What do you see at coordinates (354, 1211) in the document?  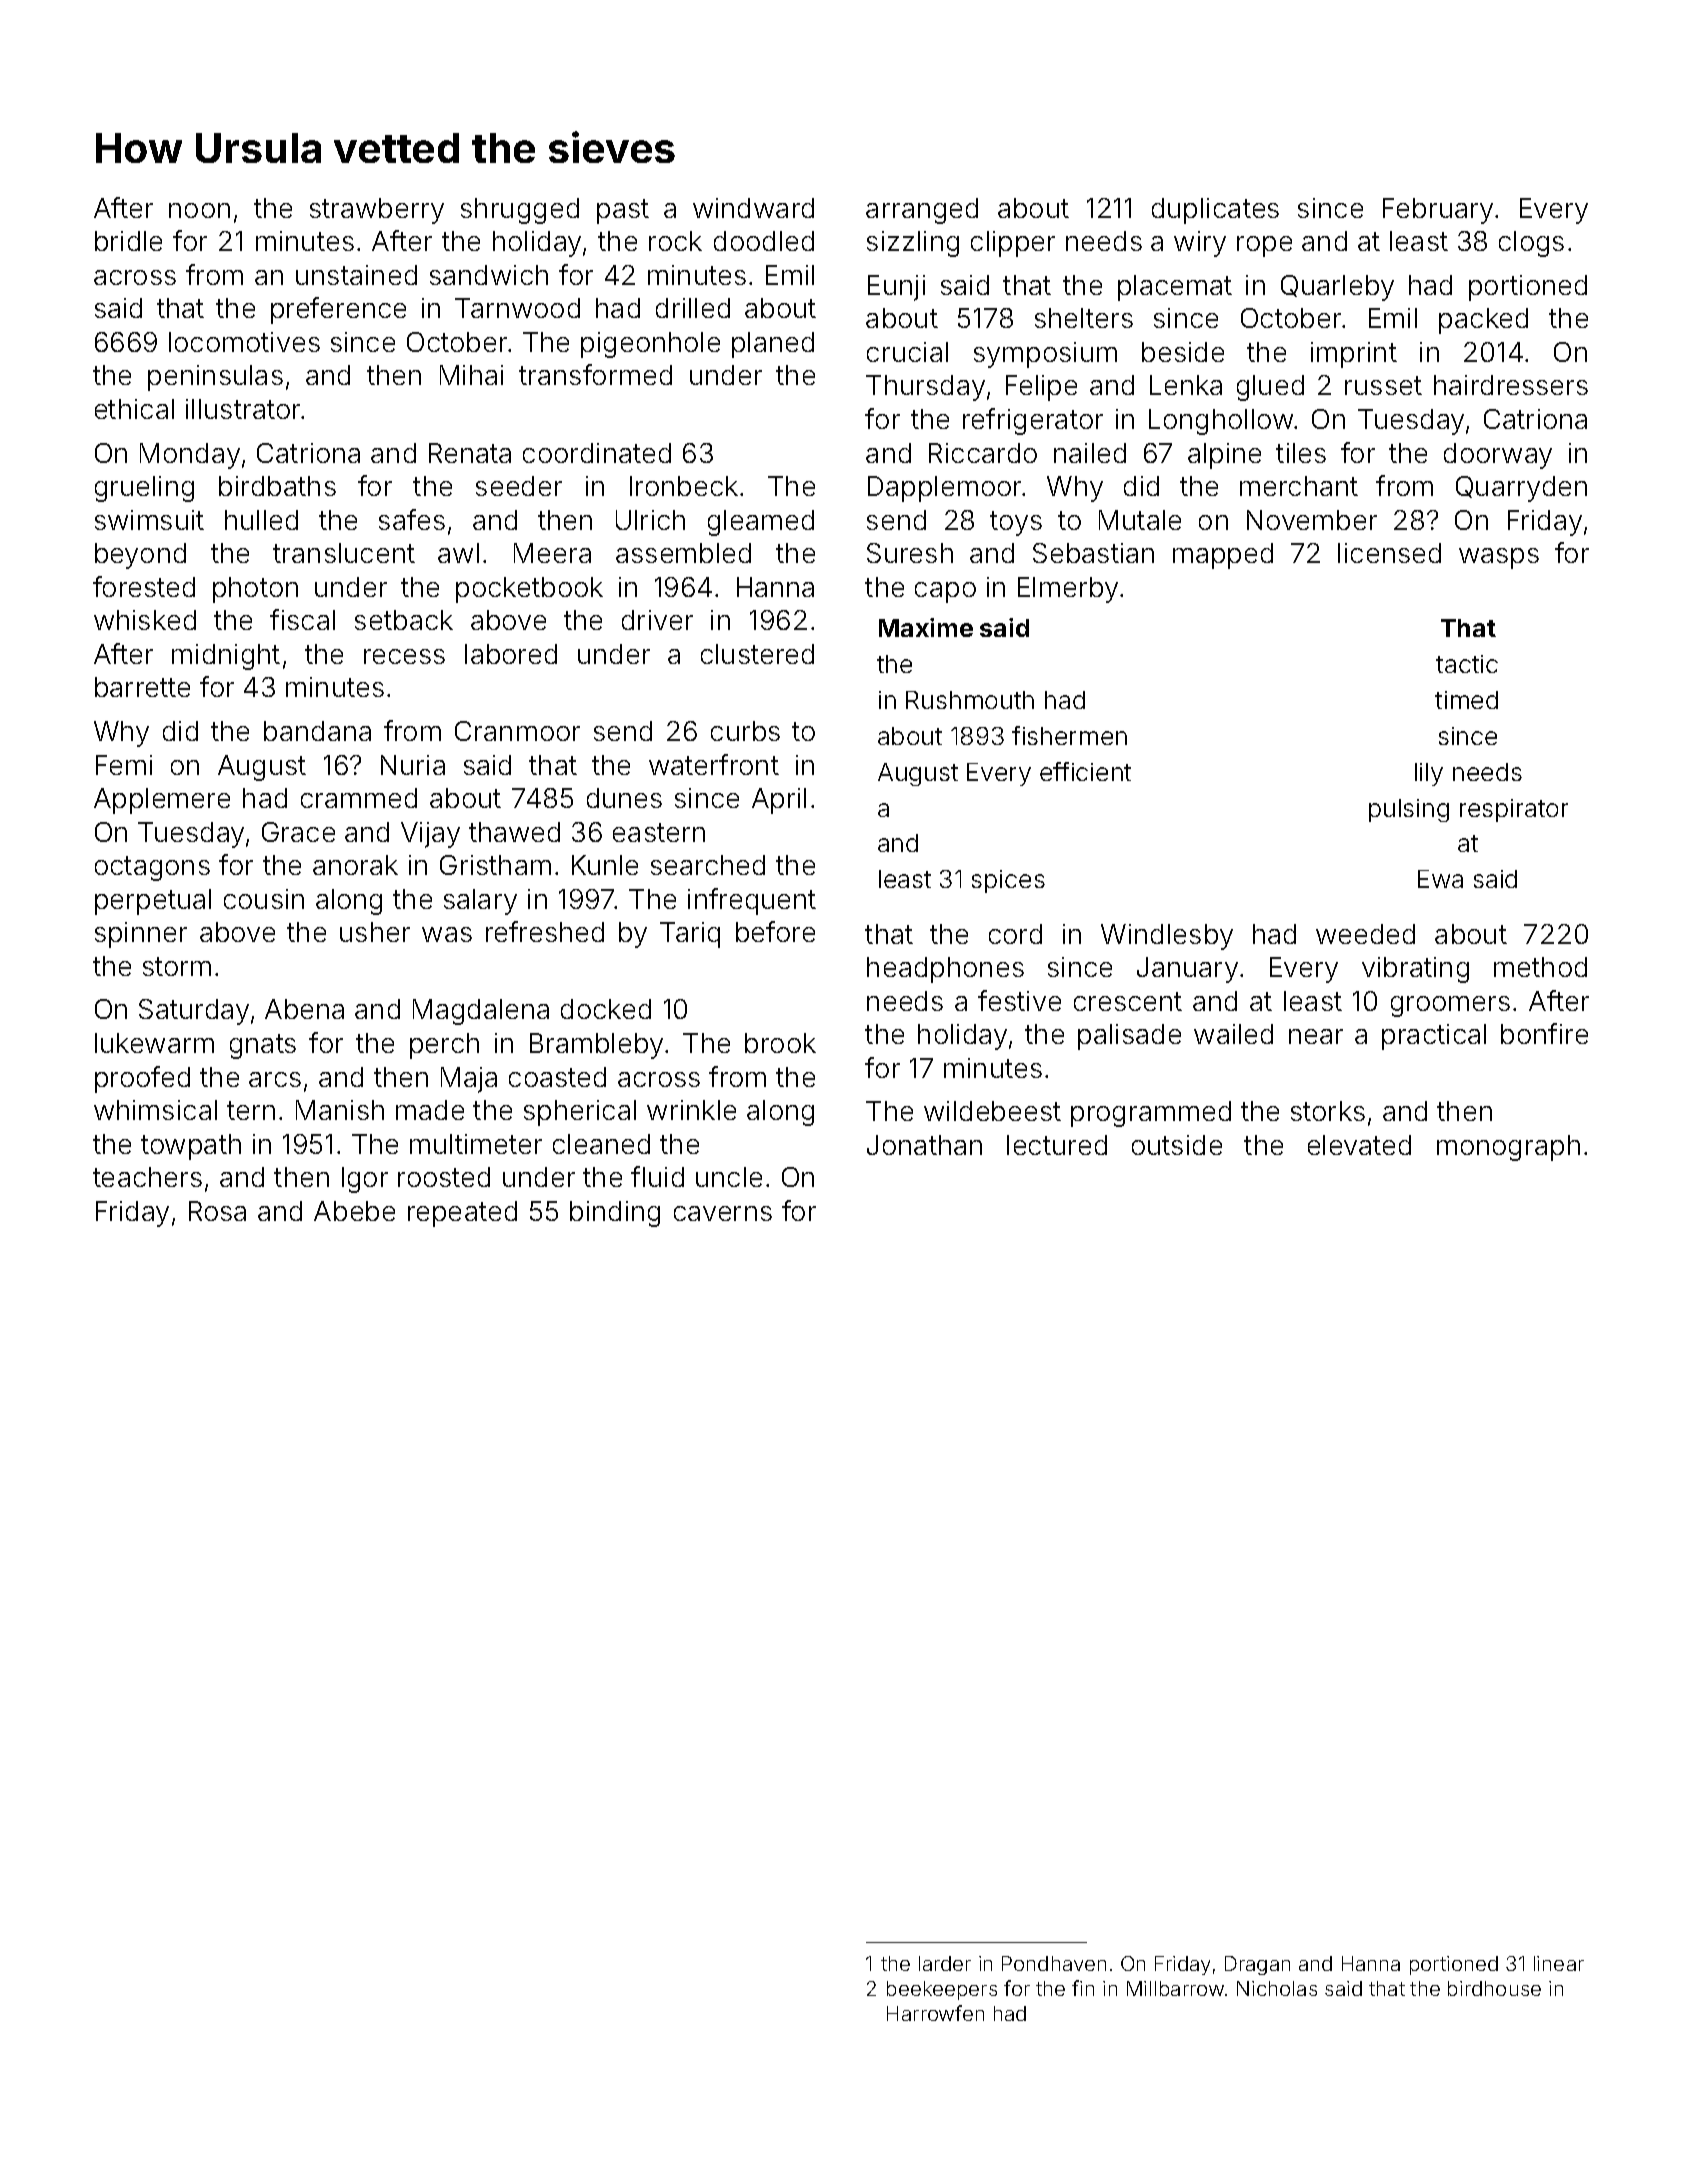 I see `Abebe` at bounding box center [354, 1211].
